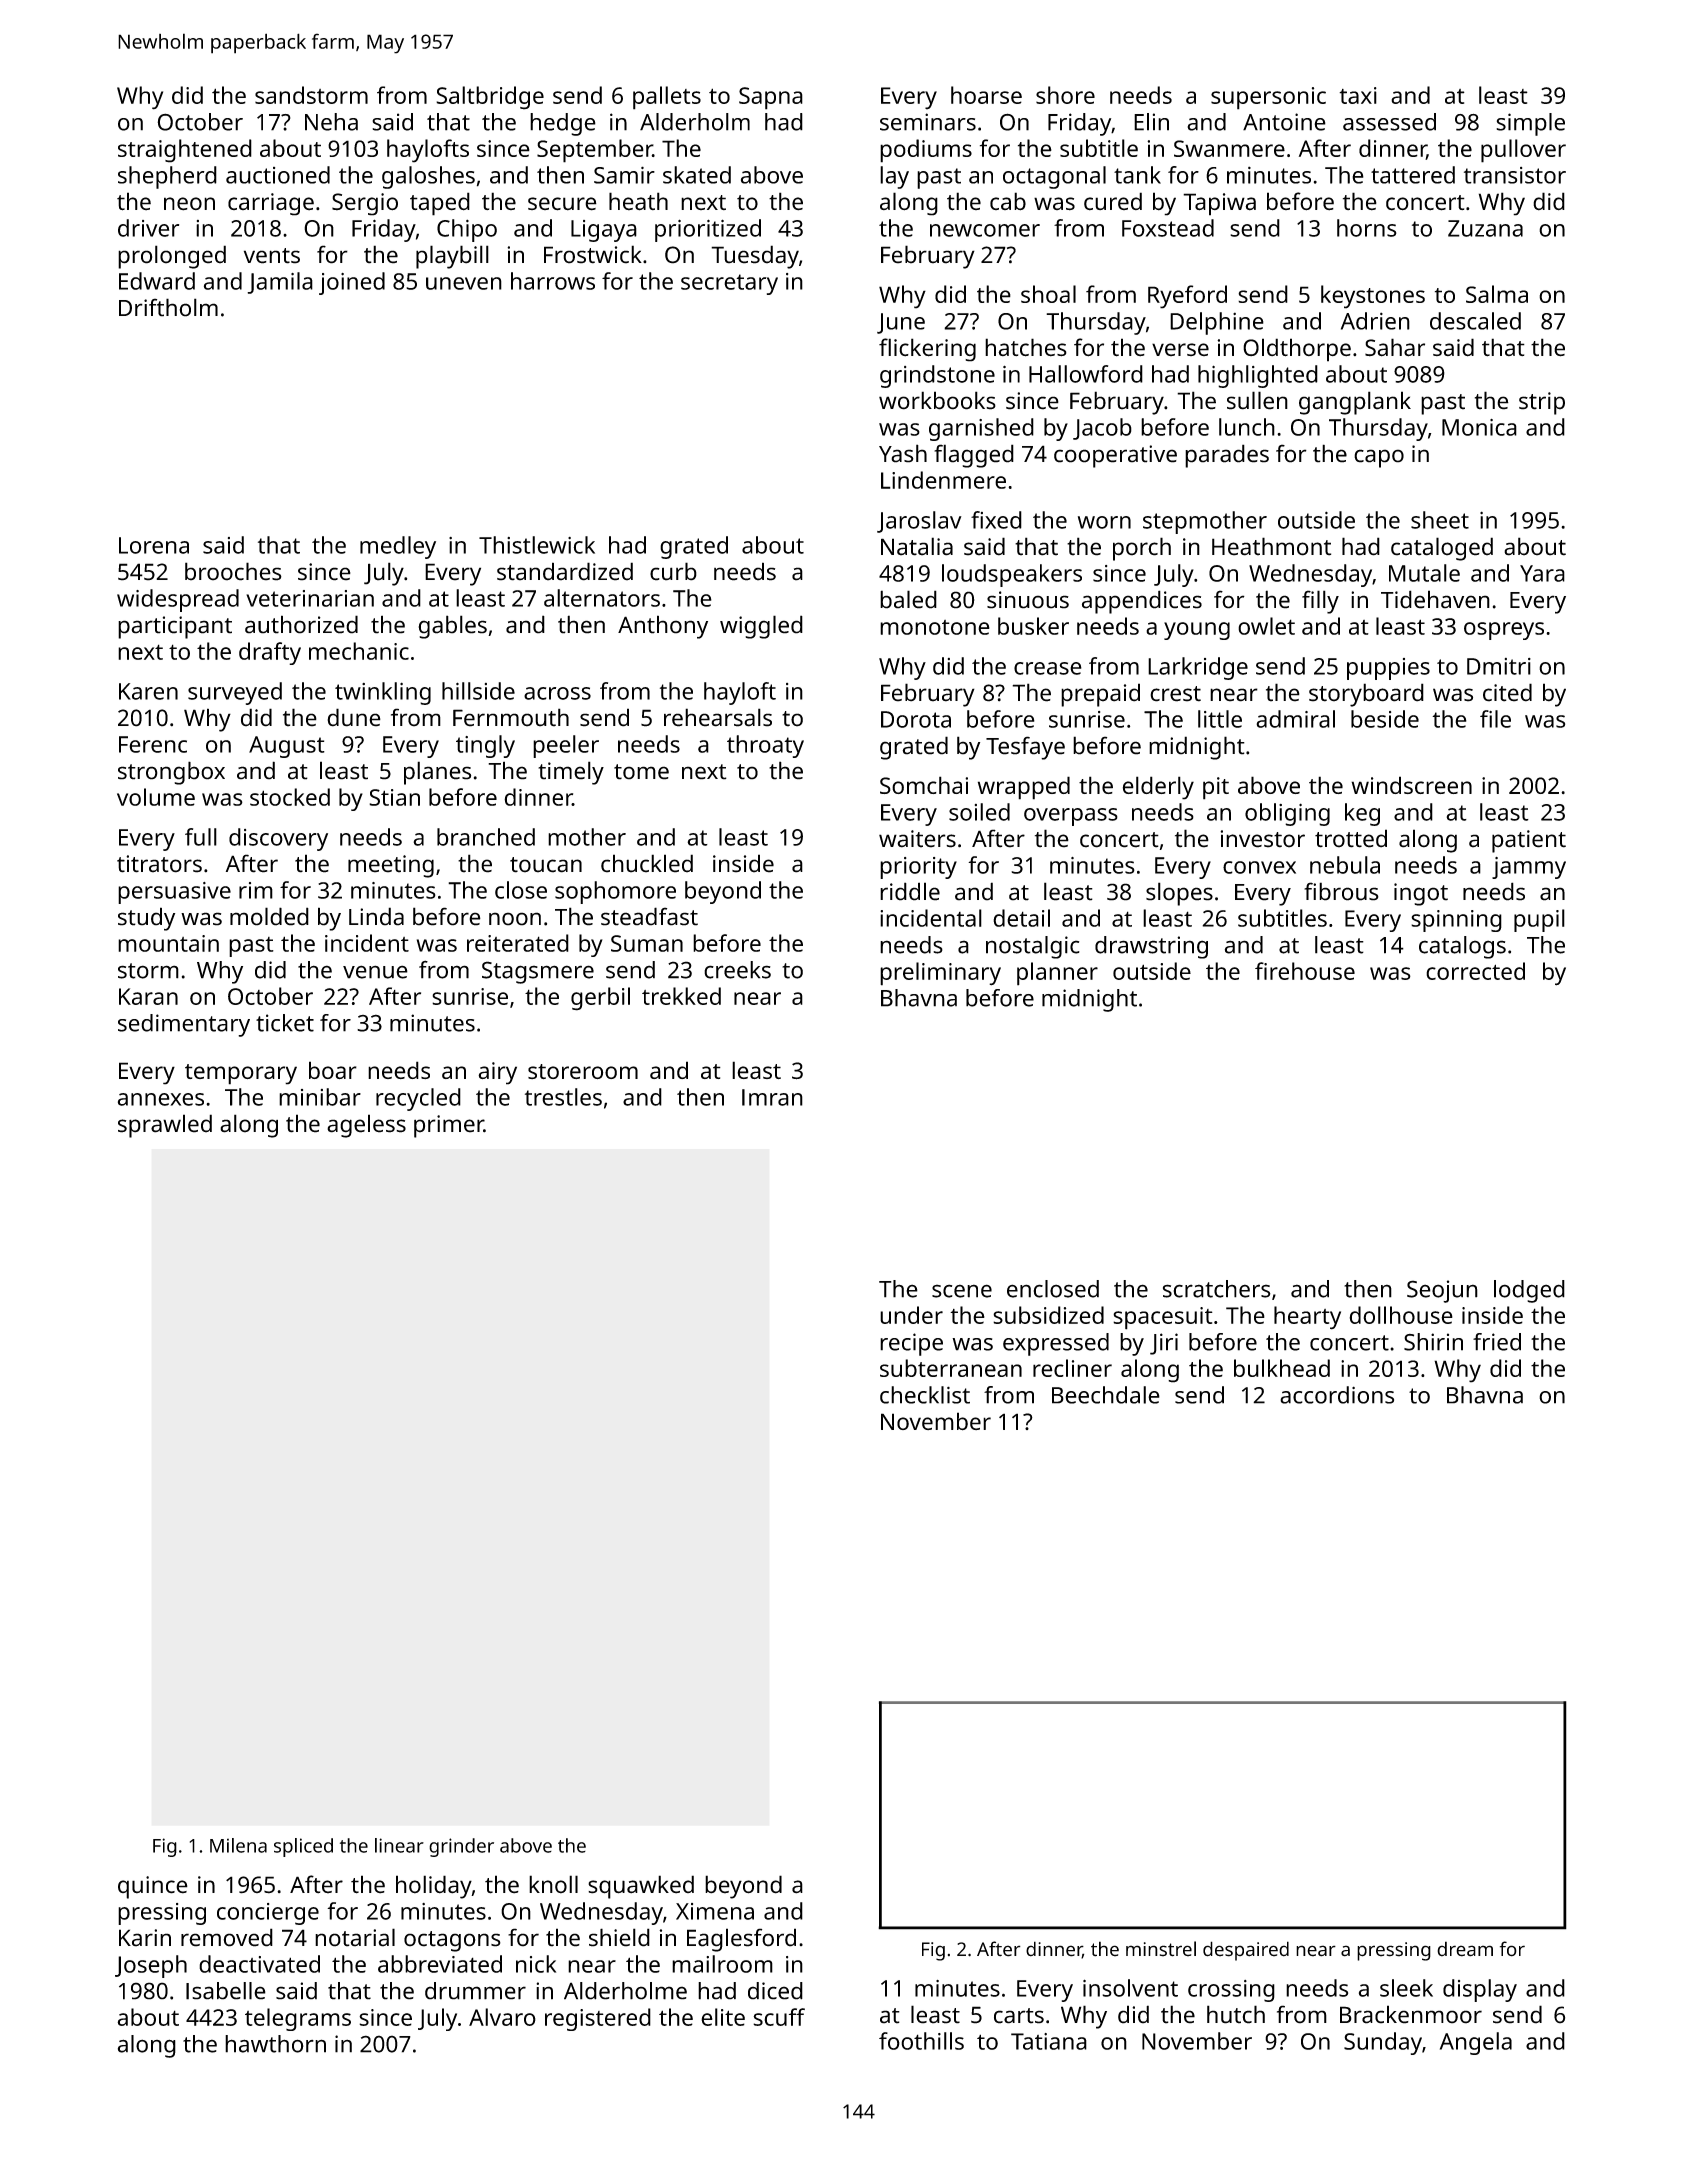 The image size is (1683, 2178). Describe the element at coordinates (168, 307) in the screenshot. I see `Driftholm` at that location.
